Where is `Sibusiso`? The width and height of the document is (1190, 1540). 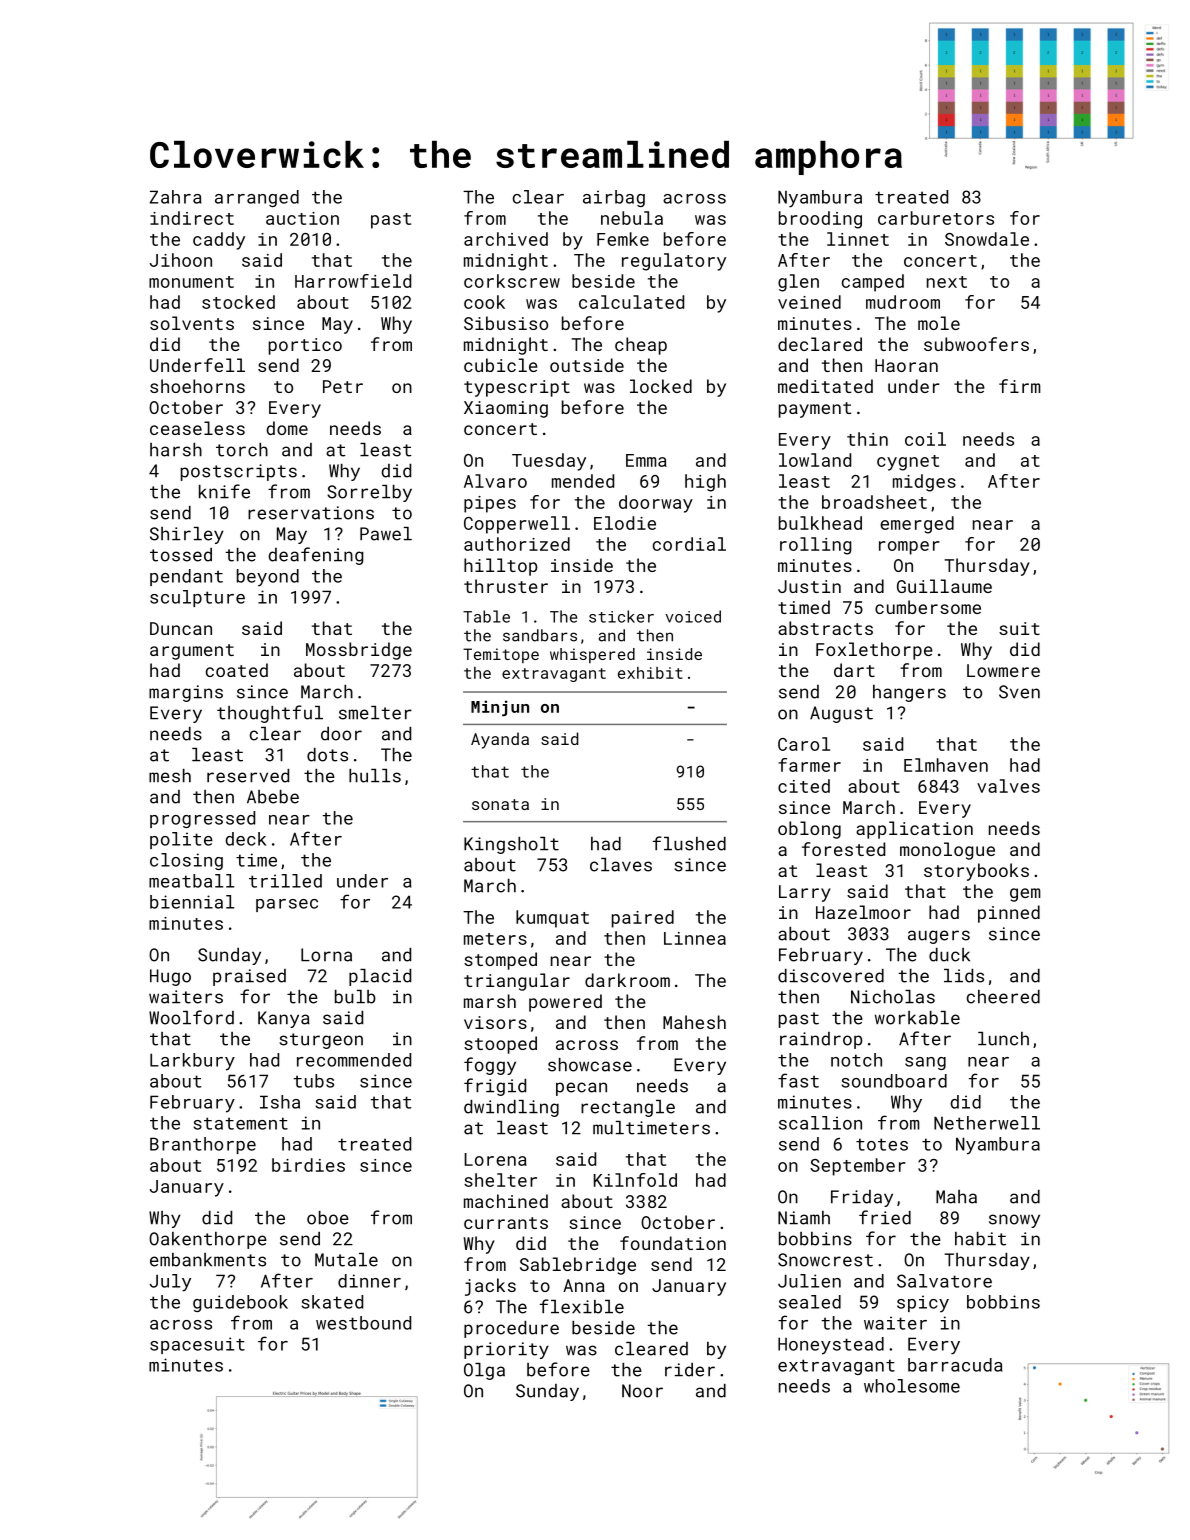 Sibusiso is located at coordinates (506, 323).
